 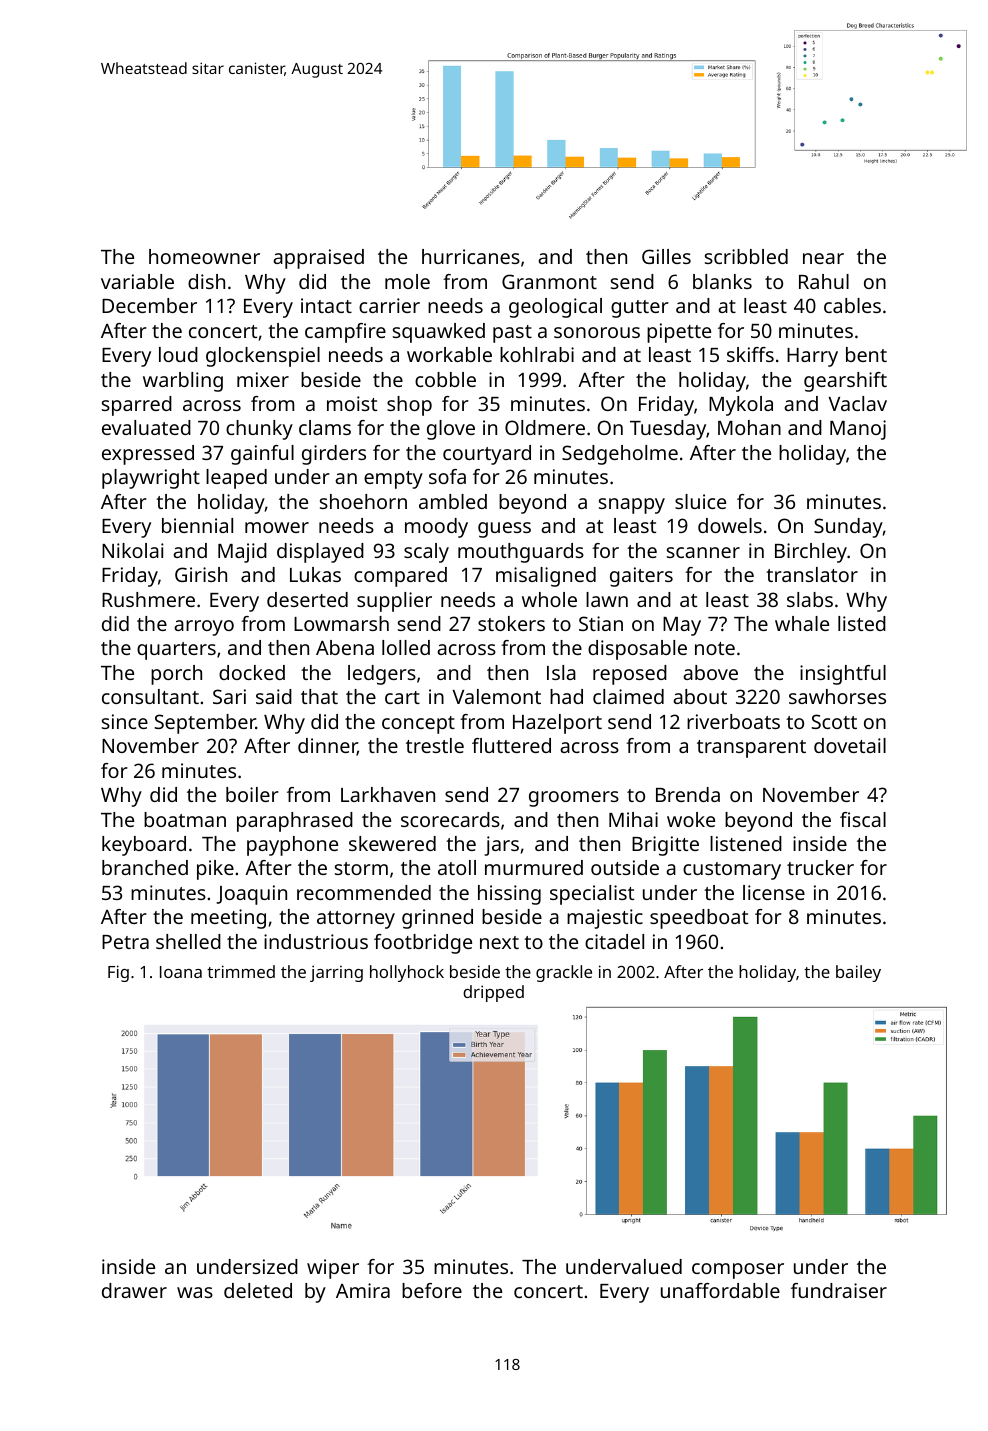 What do you see at coordinates (423, 944) in the document?
I see `footbridge` at bounding box center [423, 944].
